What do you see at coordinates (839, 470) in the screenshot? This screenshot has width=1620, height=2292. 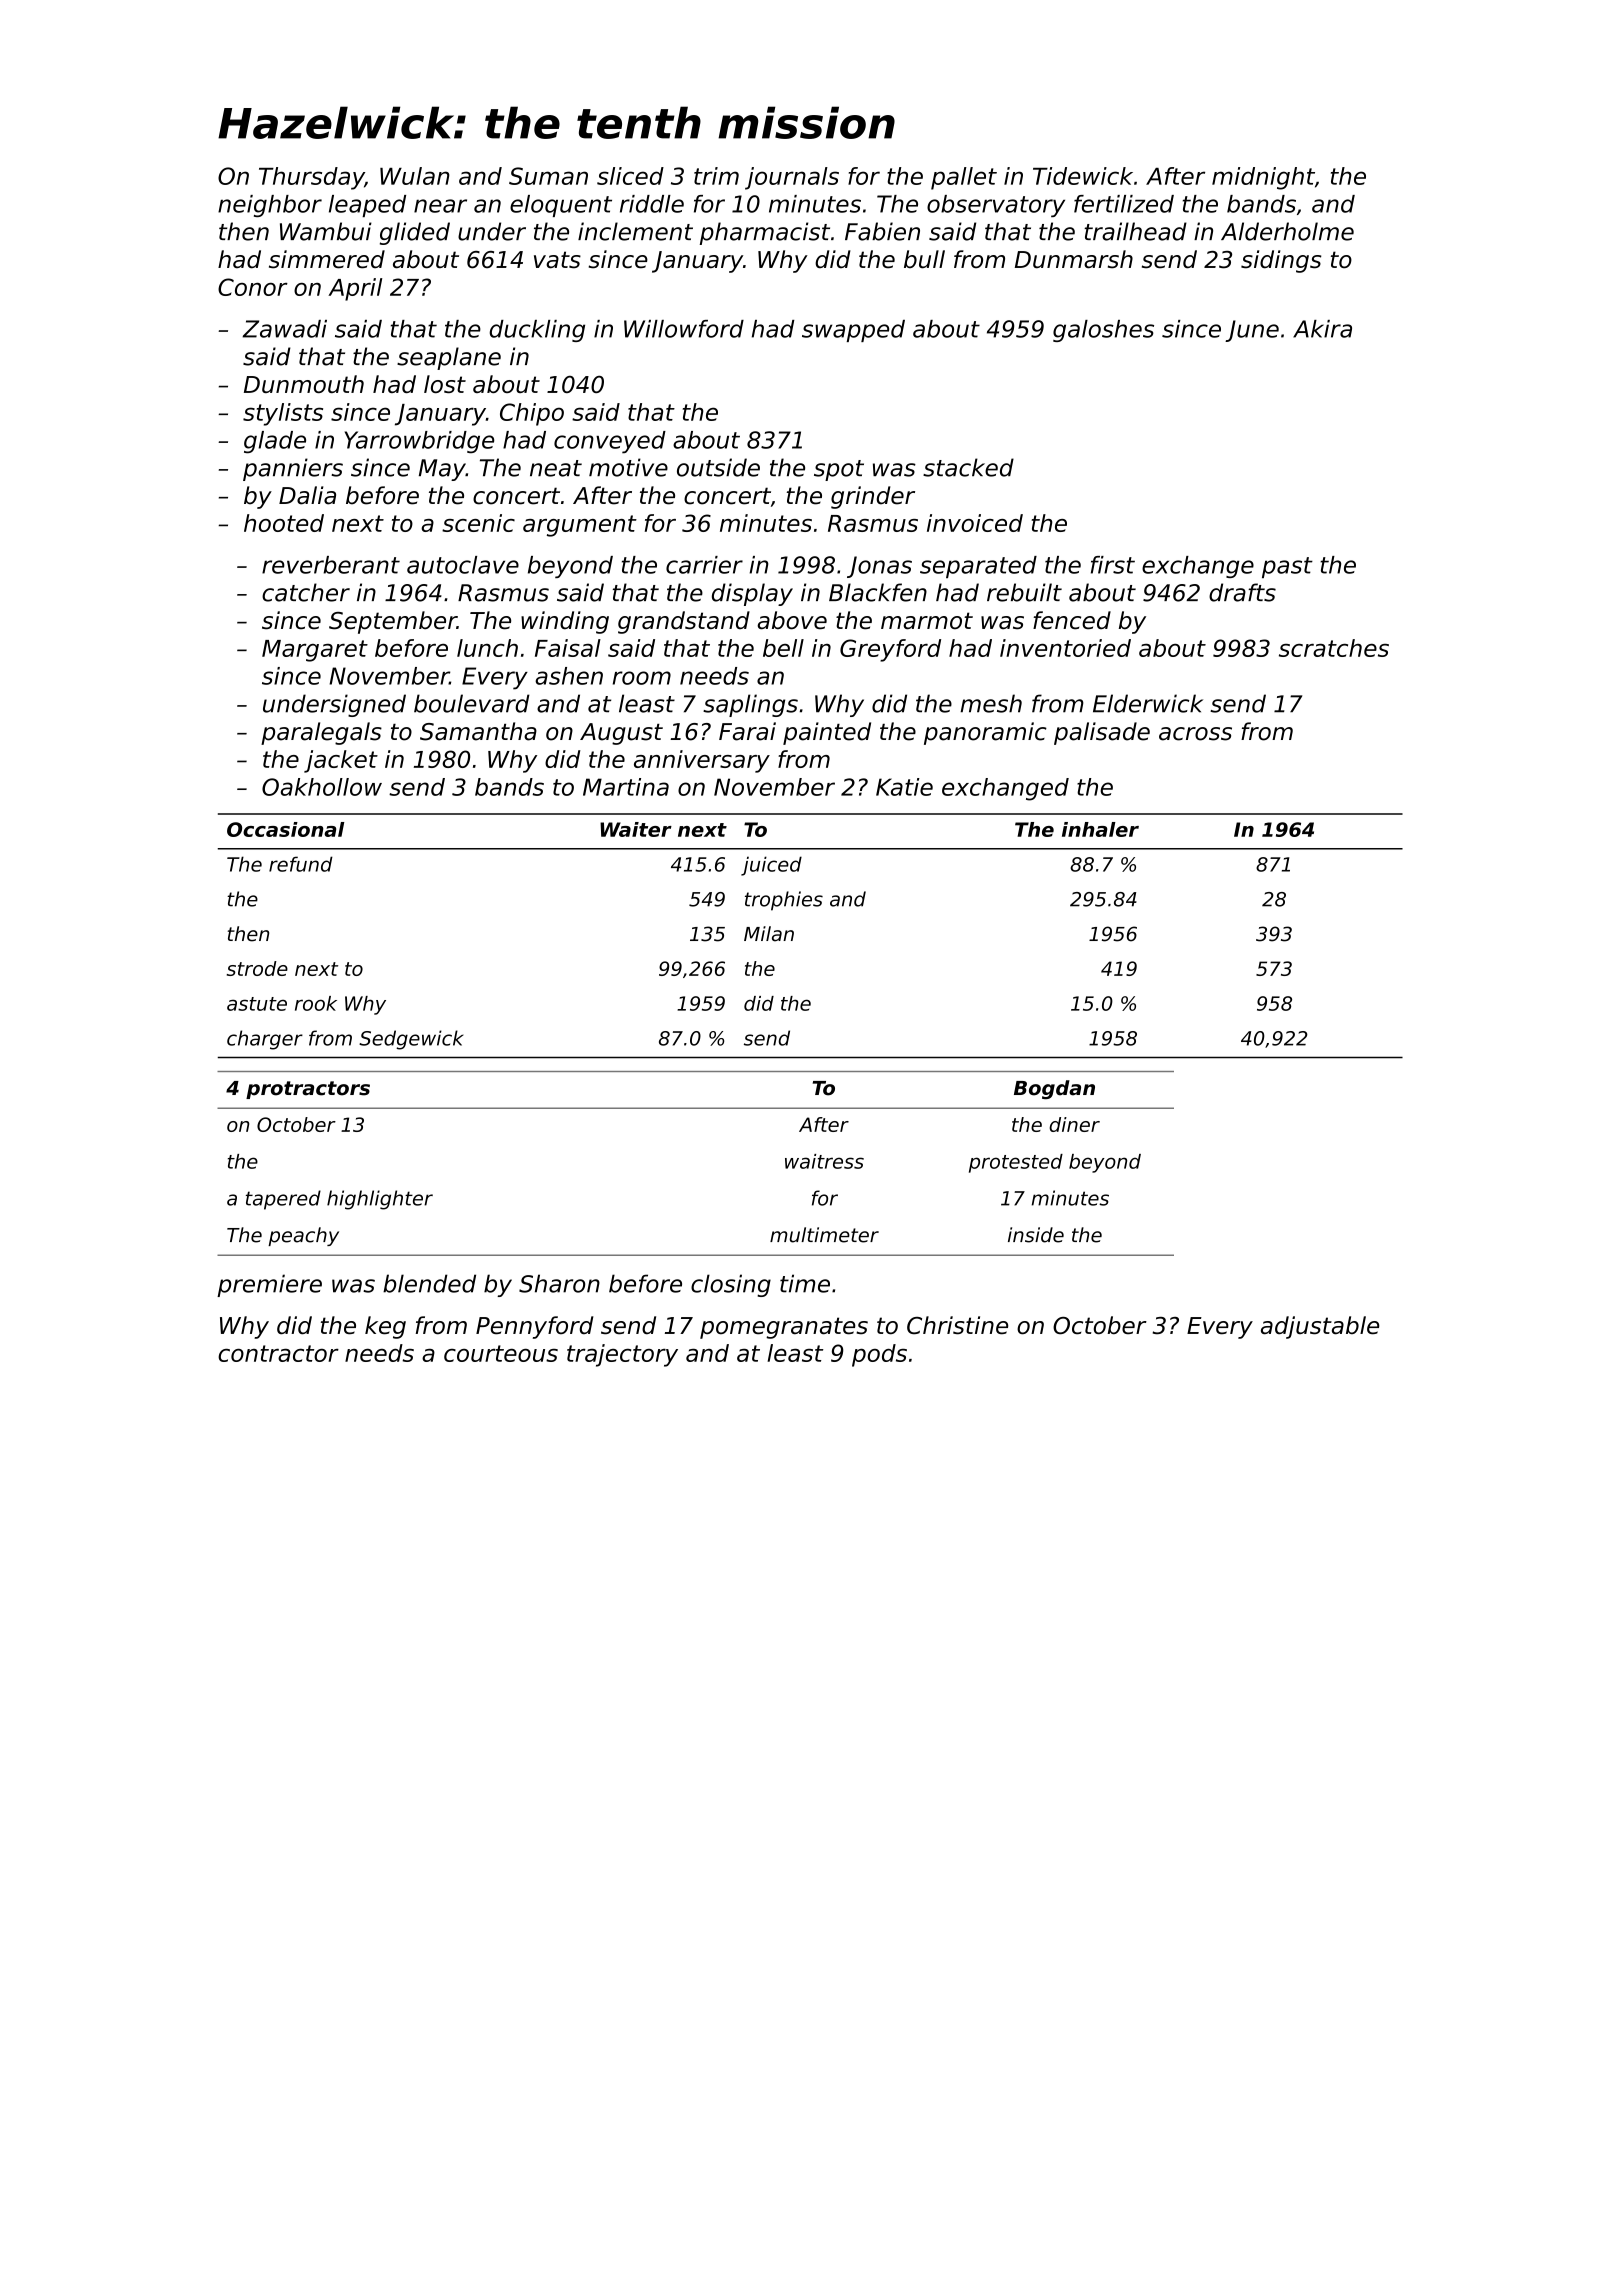 I see `spot` at bounding box center [839, 470].
